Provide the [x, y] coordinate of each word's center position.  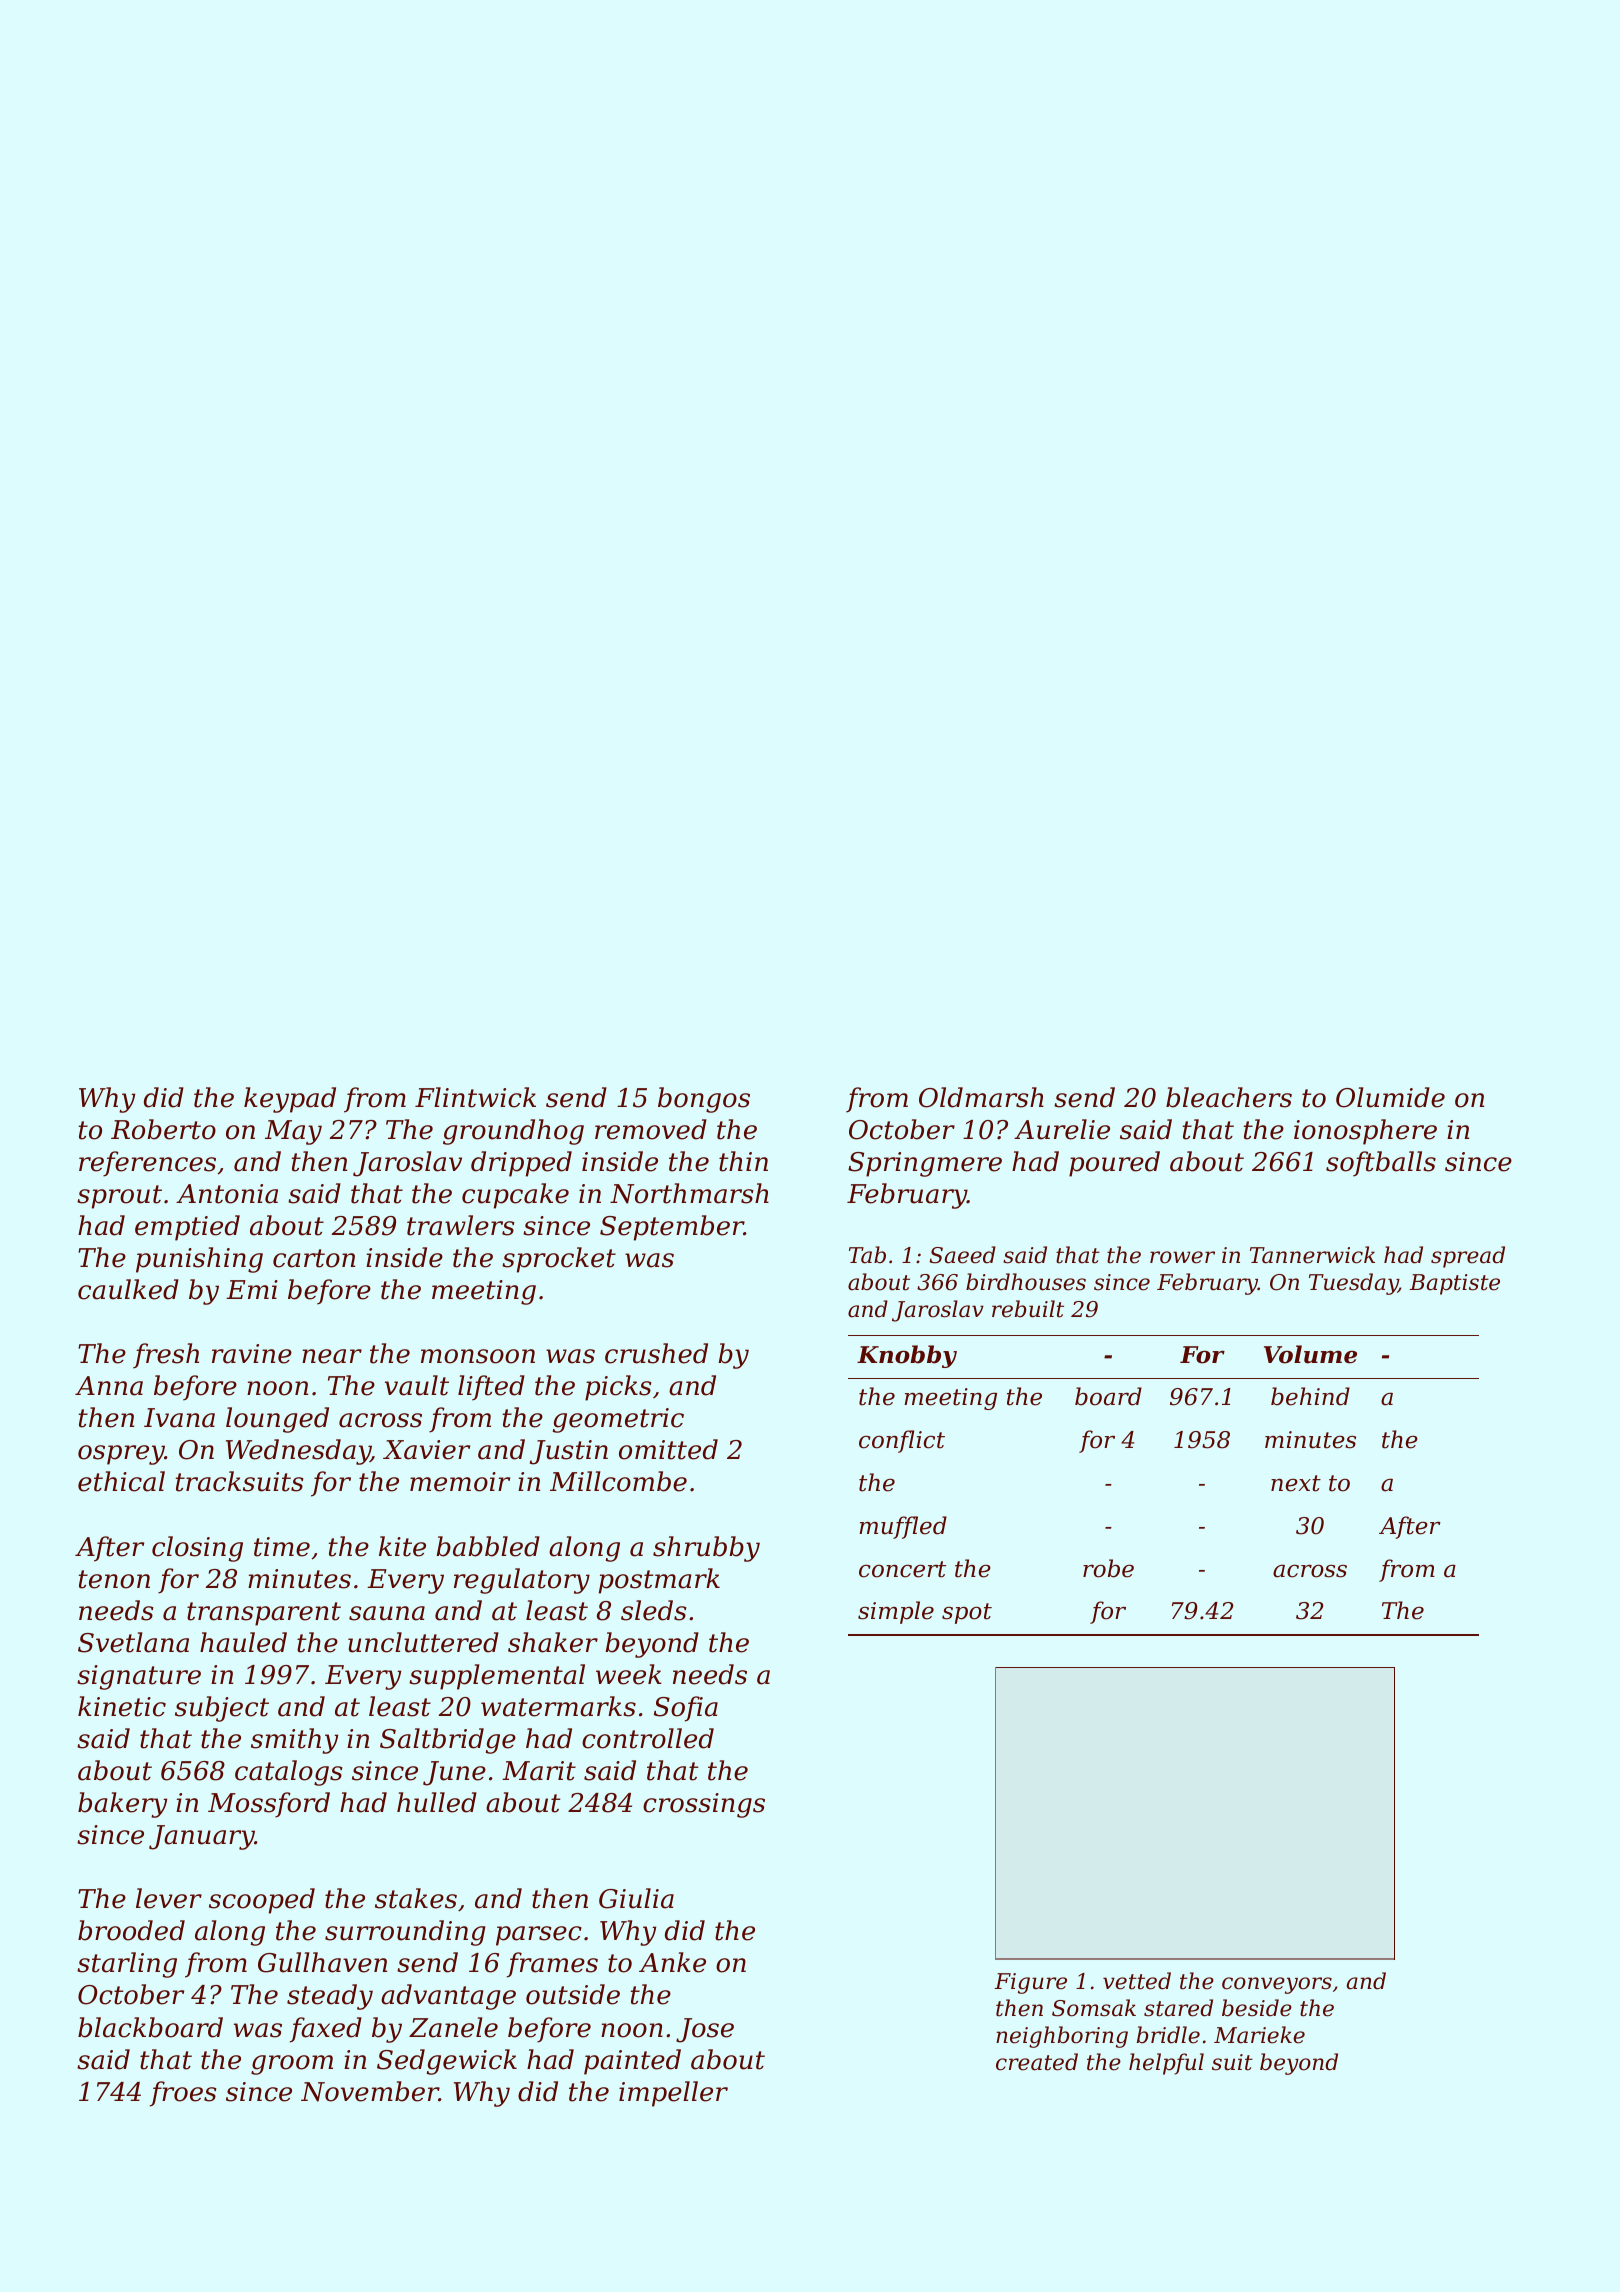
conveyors [1277, 1985]
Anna [109, 1386]
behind [1310, 1396]
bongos [704, 1100]
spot [967, 1613]
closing [197, 1549]
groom [292, 2065]
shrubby [706, 1549]
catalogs [289, 1773]
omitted [668, 1449]
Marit [539, 1771]
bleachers [1229, 1097]
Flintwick [475, 1097]
